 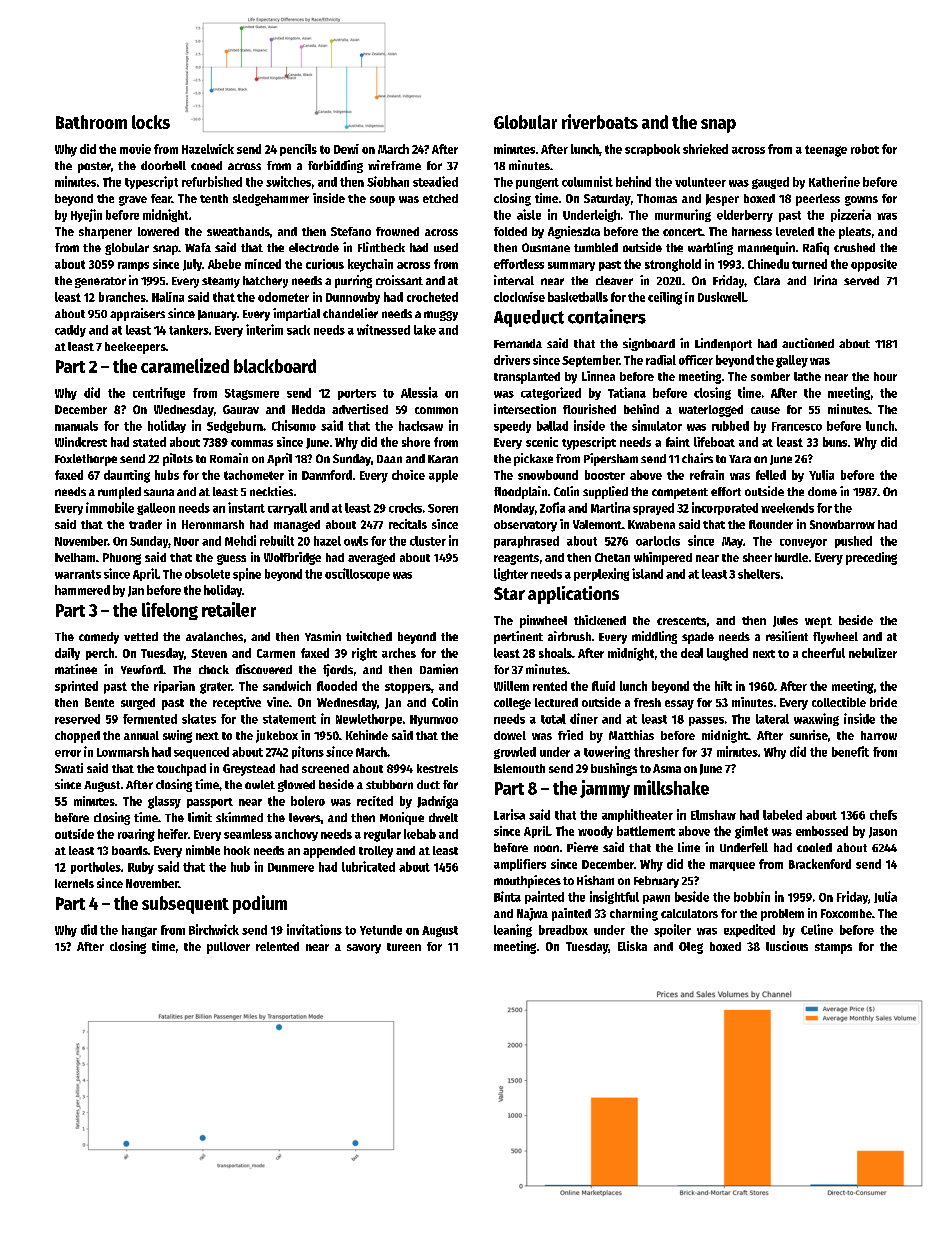 What do you see at coordinates (865, 149) in the document?
I see `robot` at bounding box center [865, 149].
